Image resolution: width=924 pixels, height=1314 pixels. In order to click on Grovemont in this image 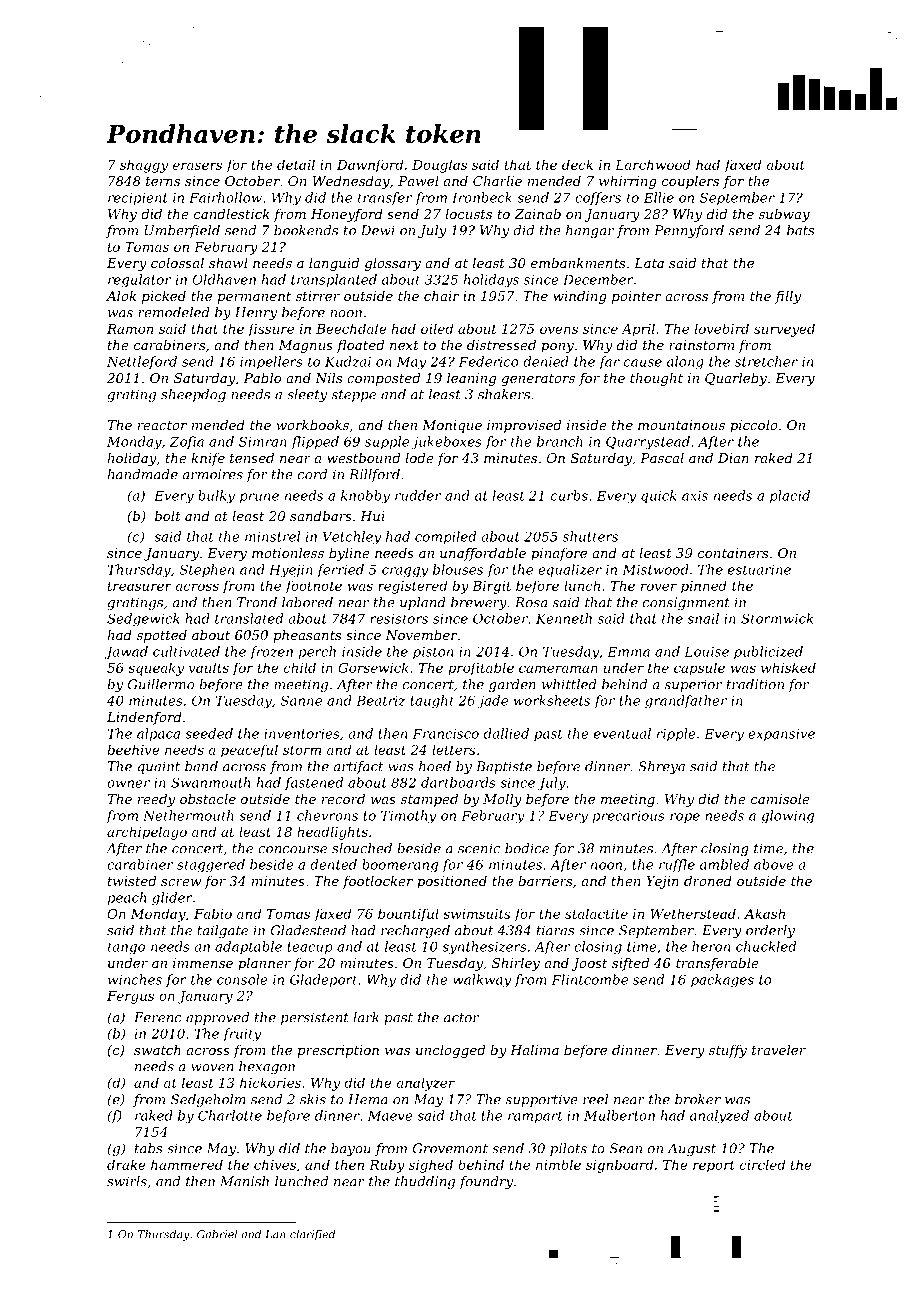, I will do `click(450, 1148)`.
